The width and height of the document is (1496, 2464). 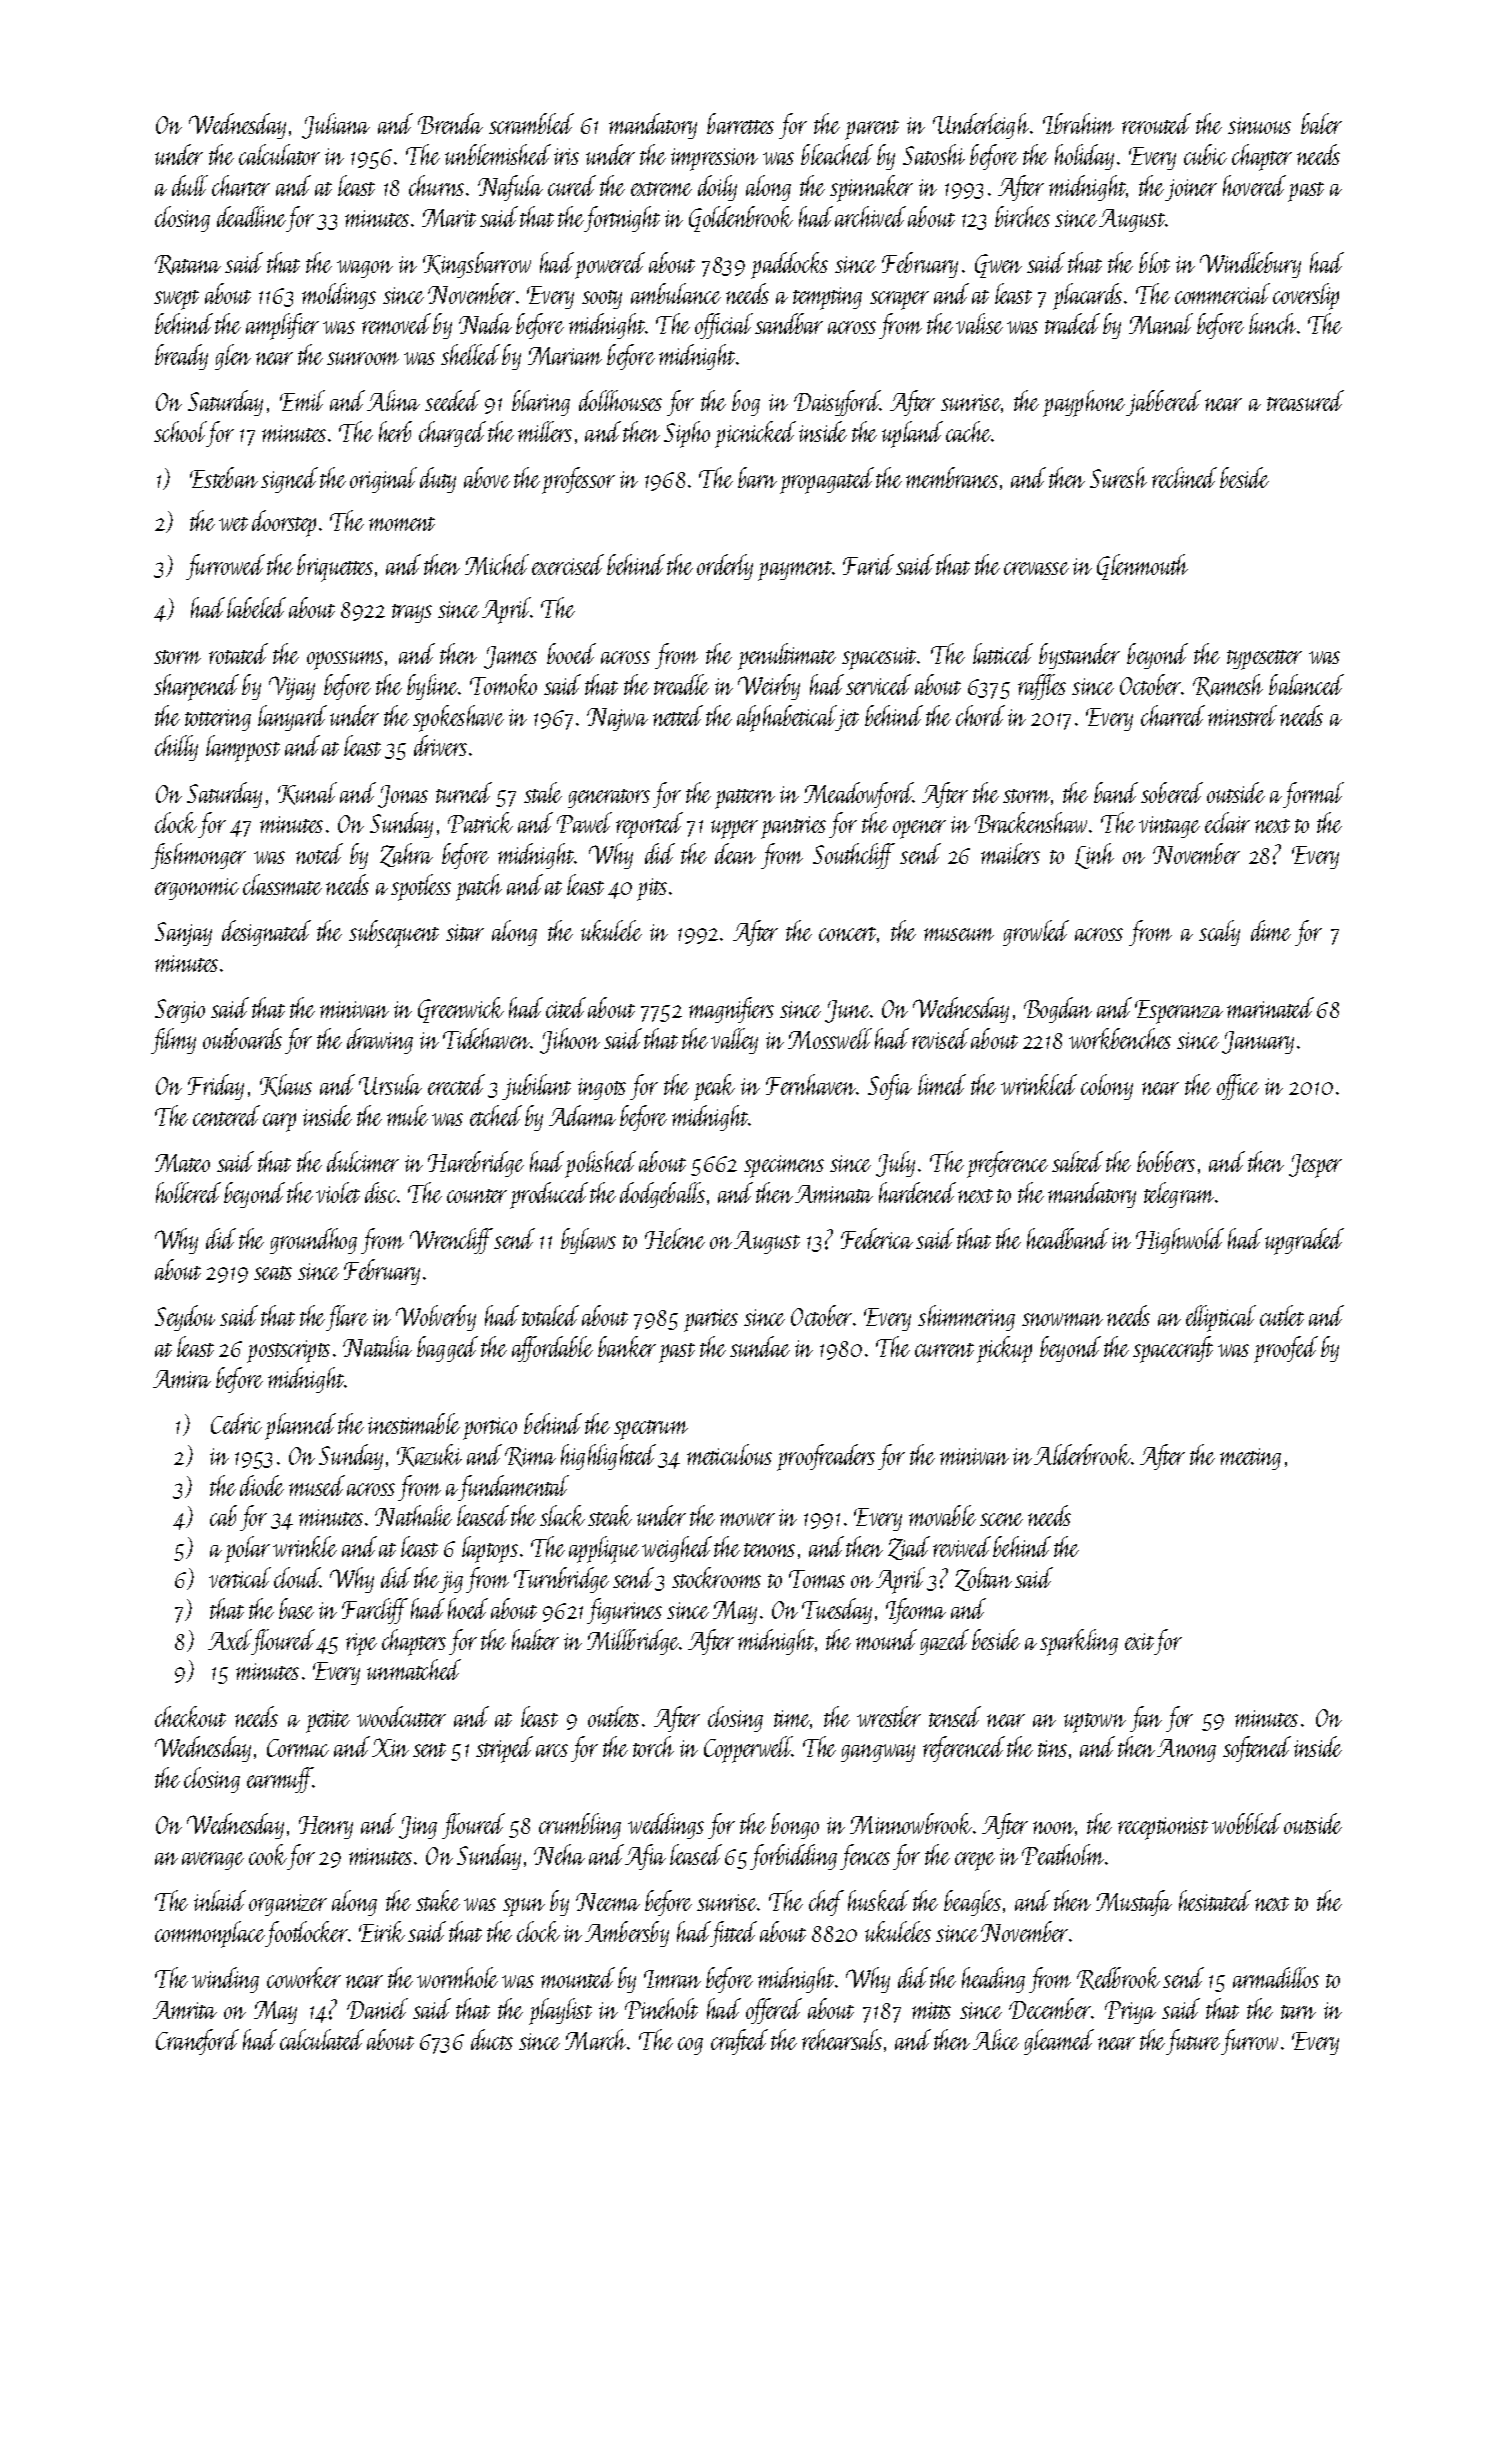 What do you see at coordinates (1306, 296) in the document?
I see `coverslip` at bounding box center [1306, 296].
